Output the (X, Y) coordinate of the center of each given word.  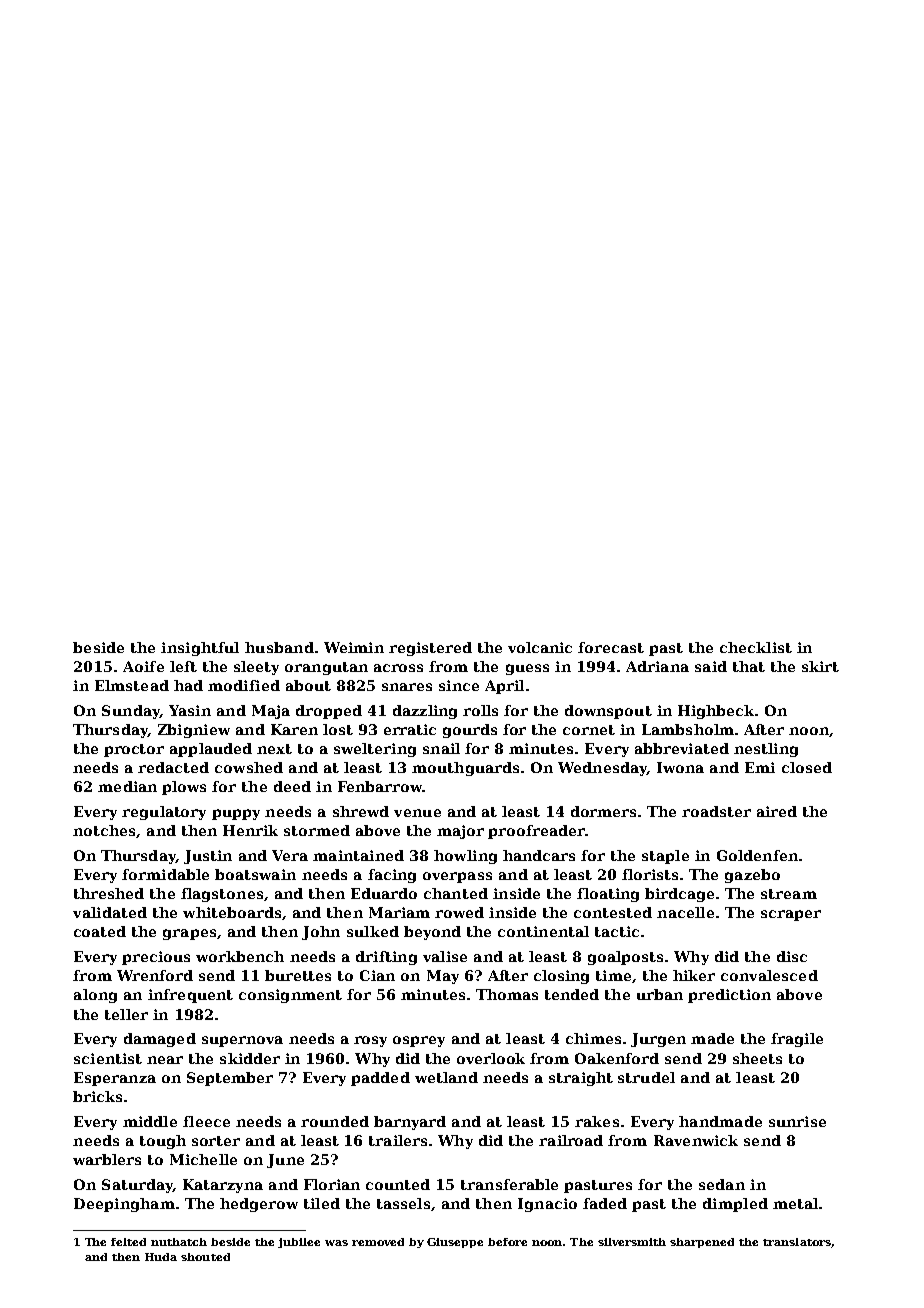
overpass (457, 877)
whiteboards (232, 912)
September (230, 1079)
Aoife (143, 666)
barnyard (410, 1123)
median (127, 786)
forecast (611, 647)
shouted (205, 1257)
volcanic (540, 647)
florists (650, 874)
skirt (820, 666)
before (507, 1242)
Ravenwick (696, 1140)
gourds (470, 731)
